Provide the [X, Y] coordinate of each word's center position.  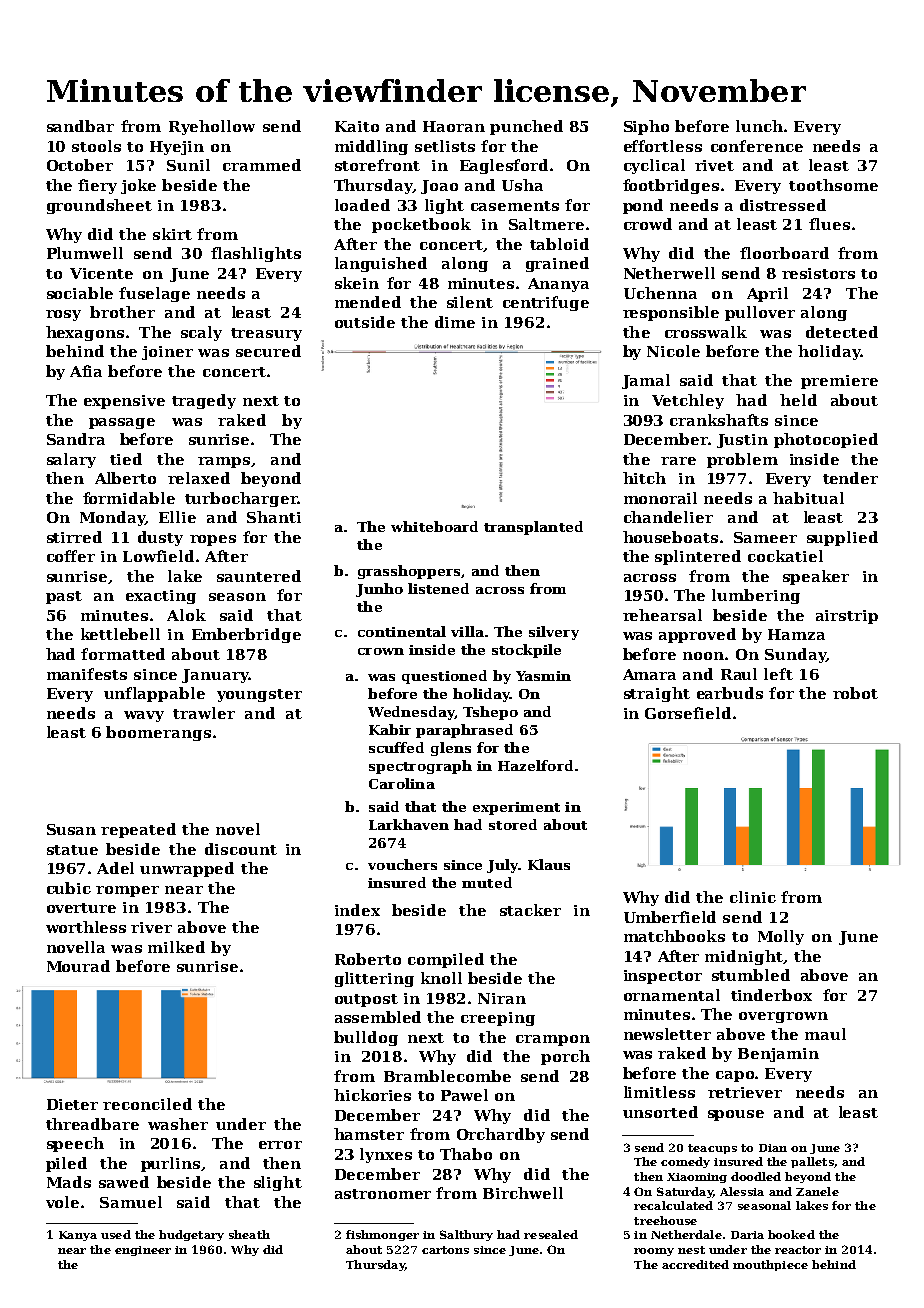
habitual [808, 498]
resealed [551, 1234]
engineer [143, 1251]
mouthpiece [770, 1265]
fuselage [154, 294]
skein [357, 283]
